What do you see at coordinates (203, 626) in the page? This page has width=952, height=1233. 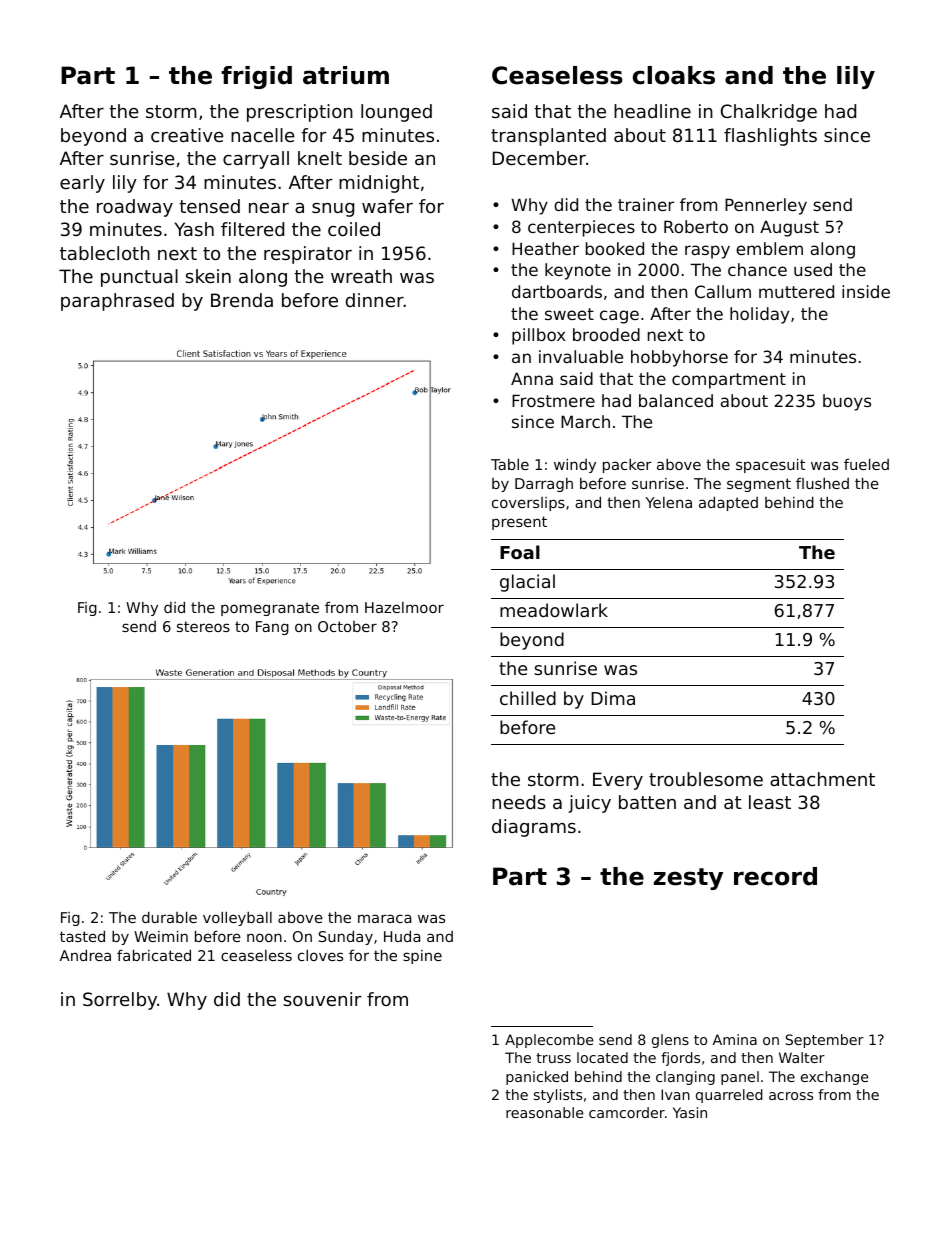 I see `stereos` at bounding box center [203, 626].
